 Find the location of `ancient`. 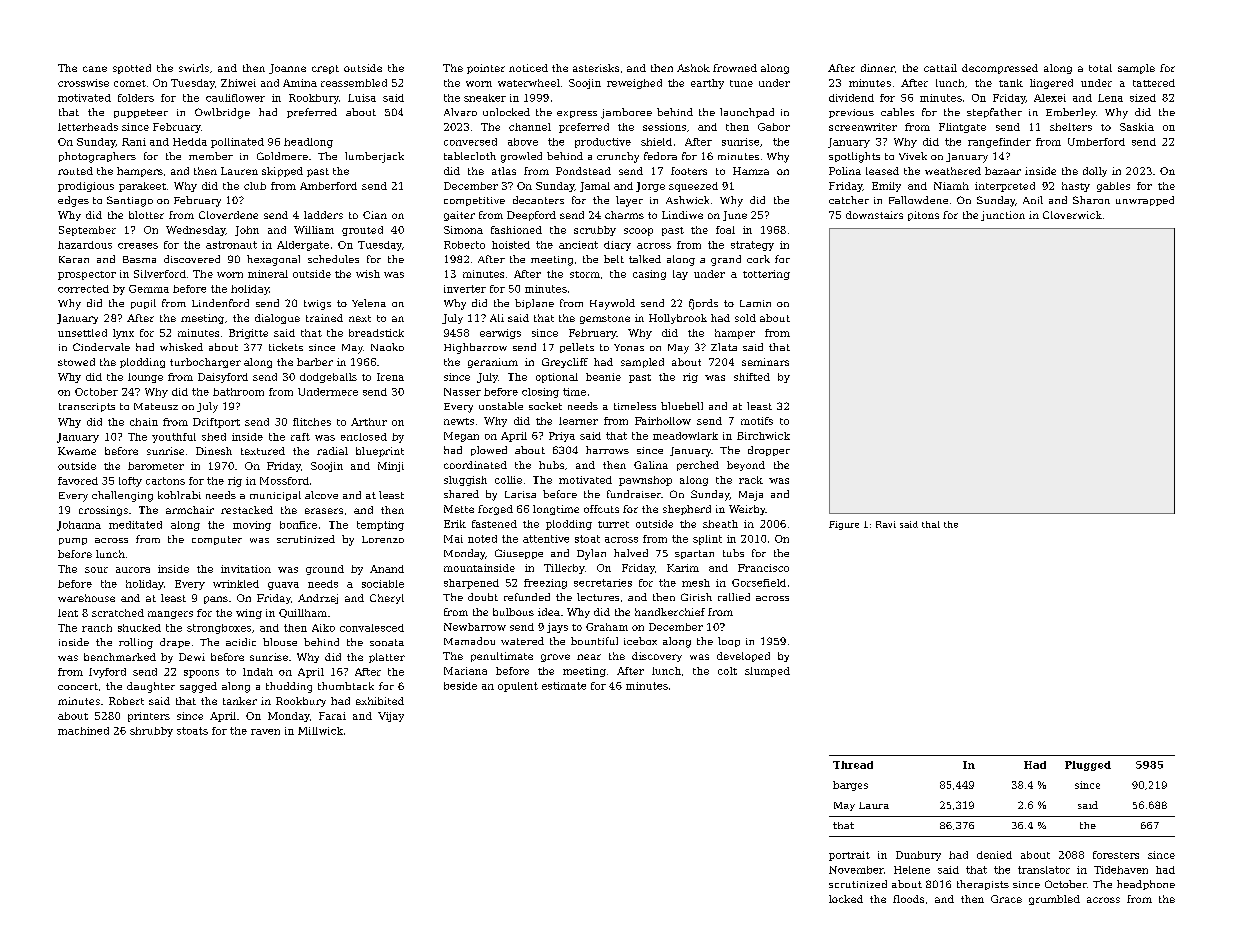

ancient is located at coordinates (578, 245).
